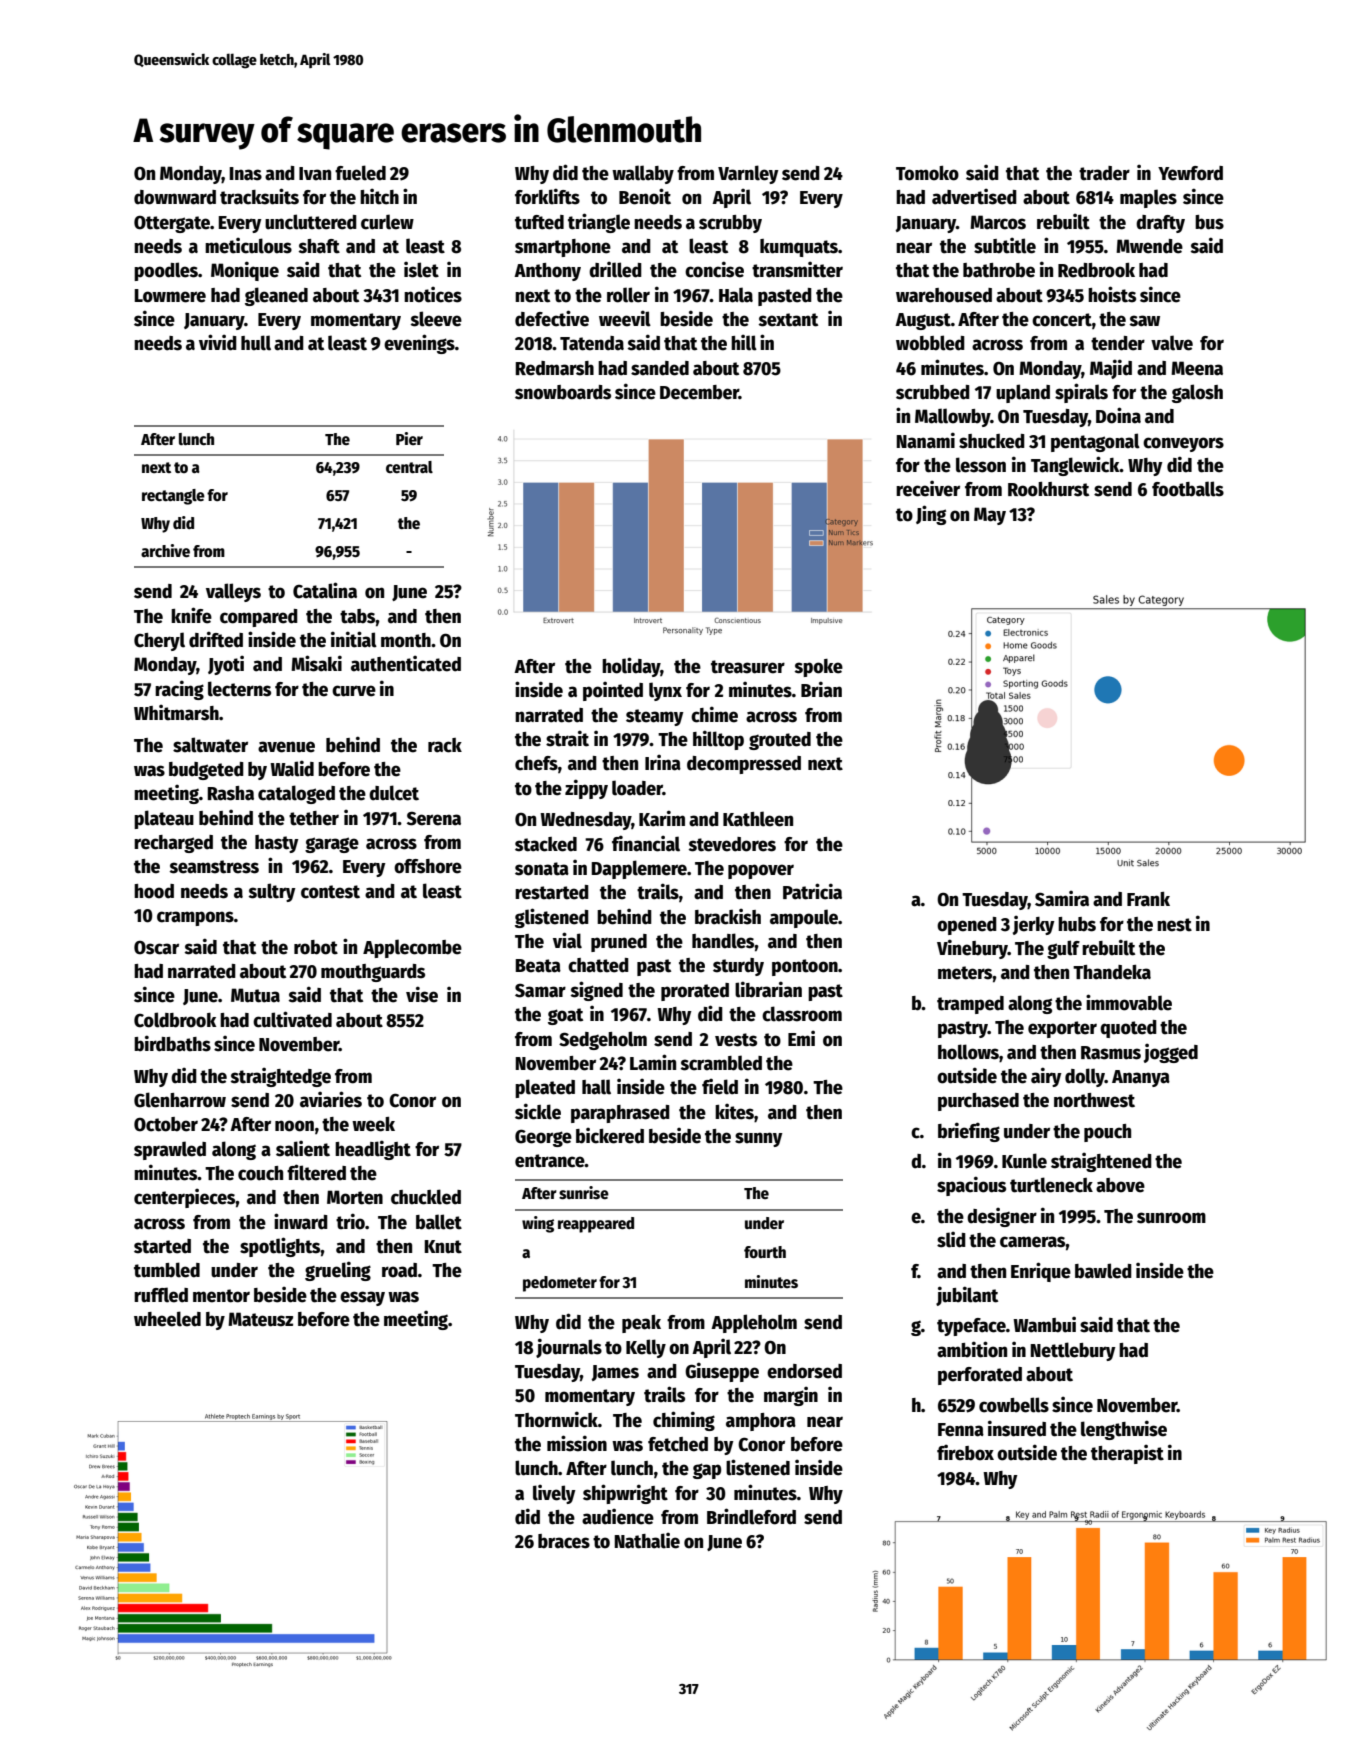  I want to click on lesson, so click(981, 465).
